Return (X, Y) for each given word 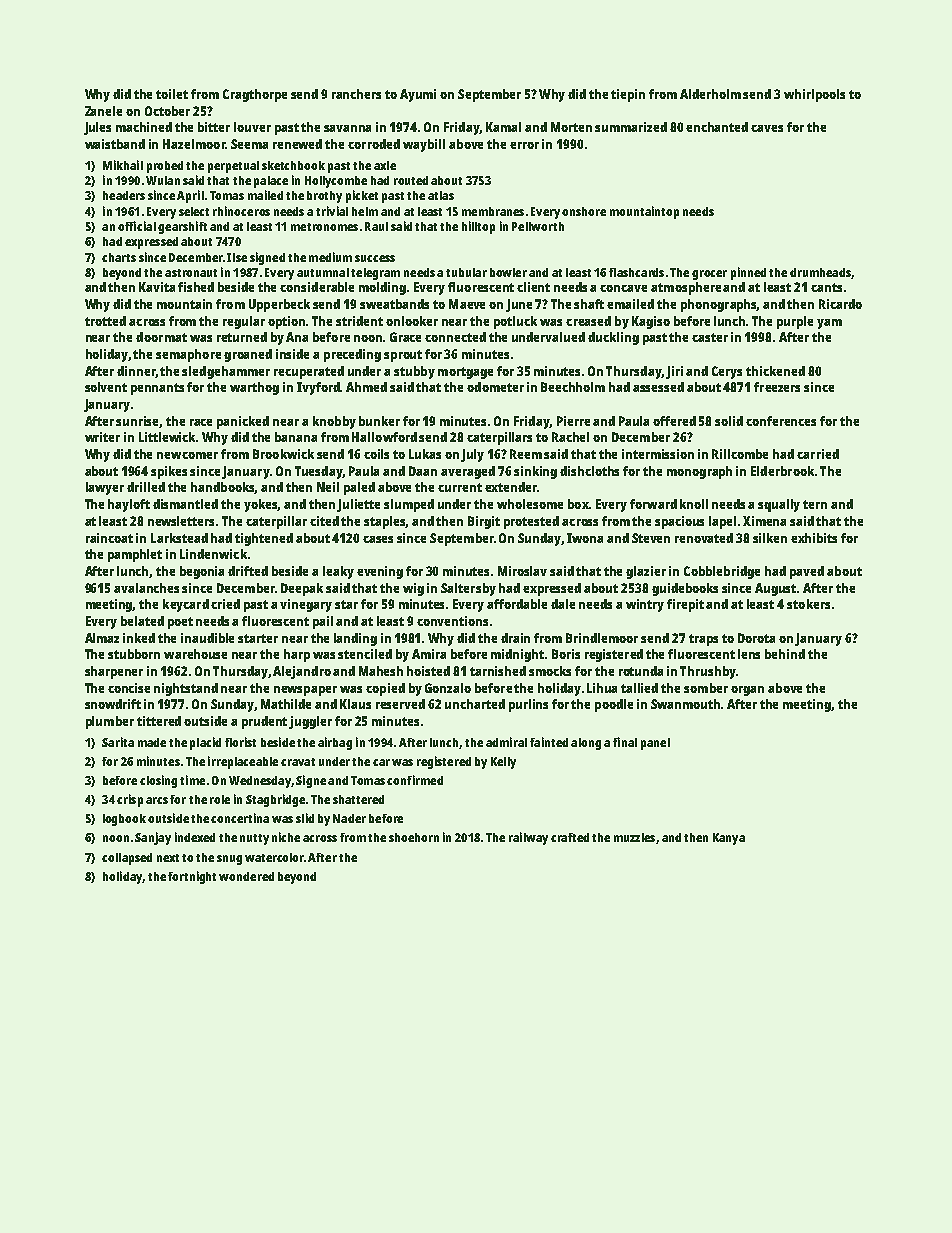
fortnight (192, 877)
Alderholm (710, 94)
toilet (172, 94)
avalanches (146, 588)
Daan (423, 471)
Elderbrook (782, 471)
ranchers (356, 94)
